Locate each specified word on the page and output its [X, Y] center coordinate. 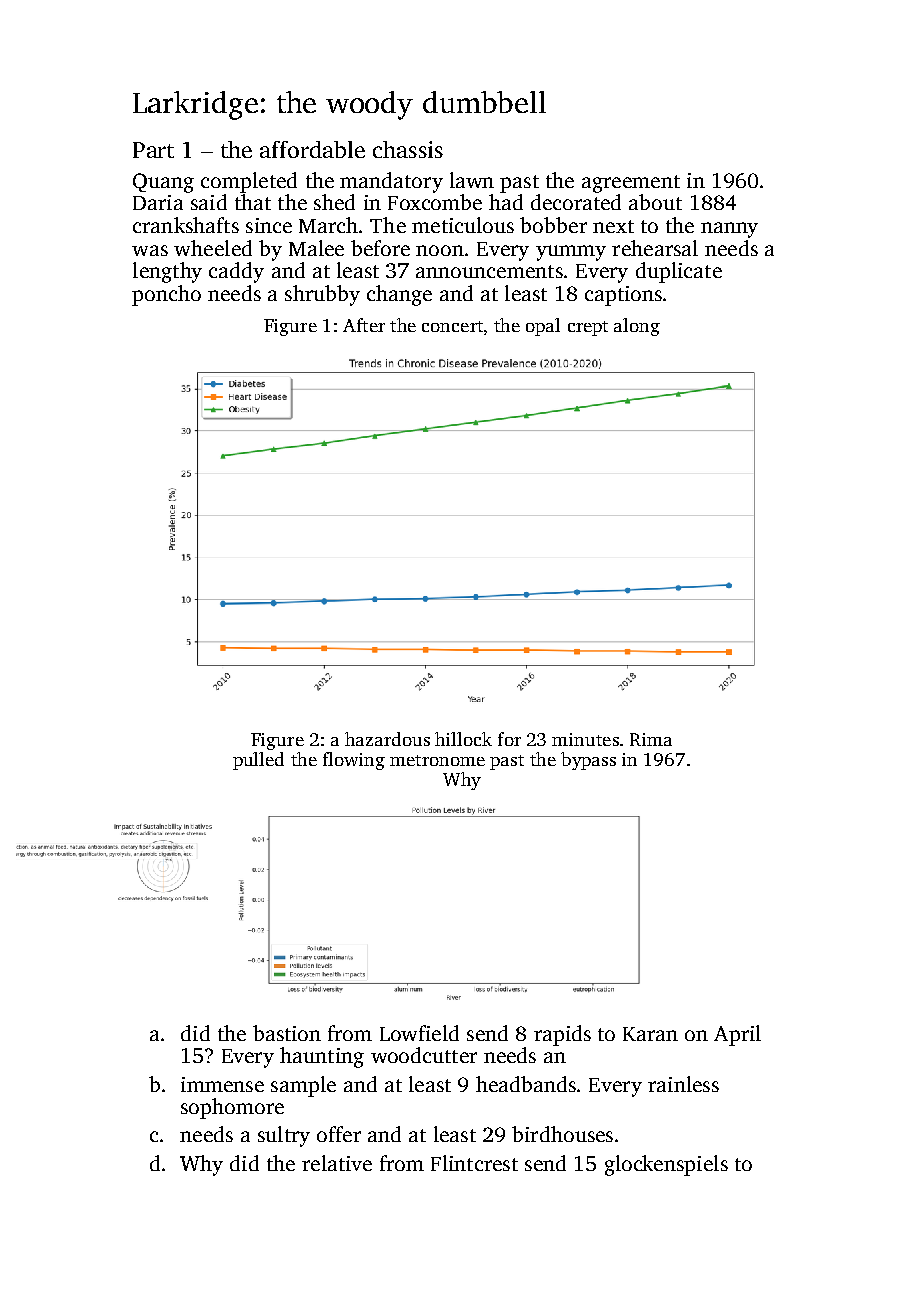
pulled [258, 761]
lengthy [167, 272]
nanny [729, 230]
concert [452, 326]
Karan [650, 1034]
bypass [588, 761]
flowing [354, 761]
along [637, 327]
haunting [322, 1057]
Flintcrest [474, 1163]
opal [543, 327]
